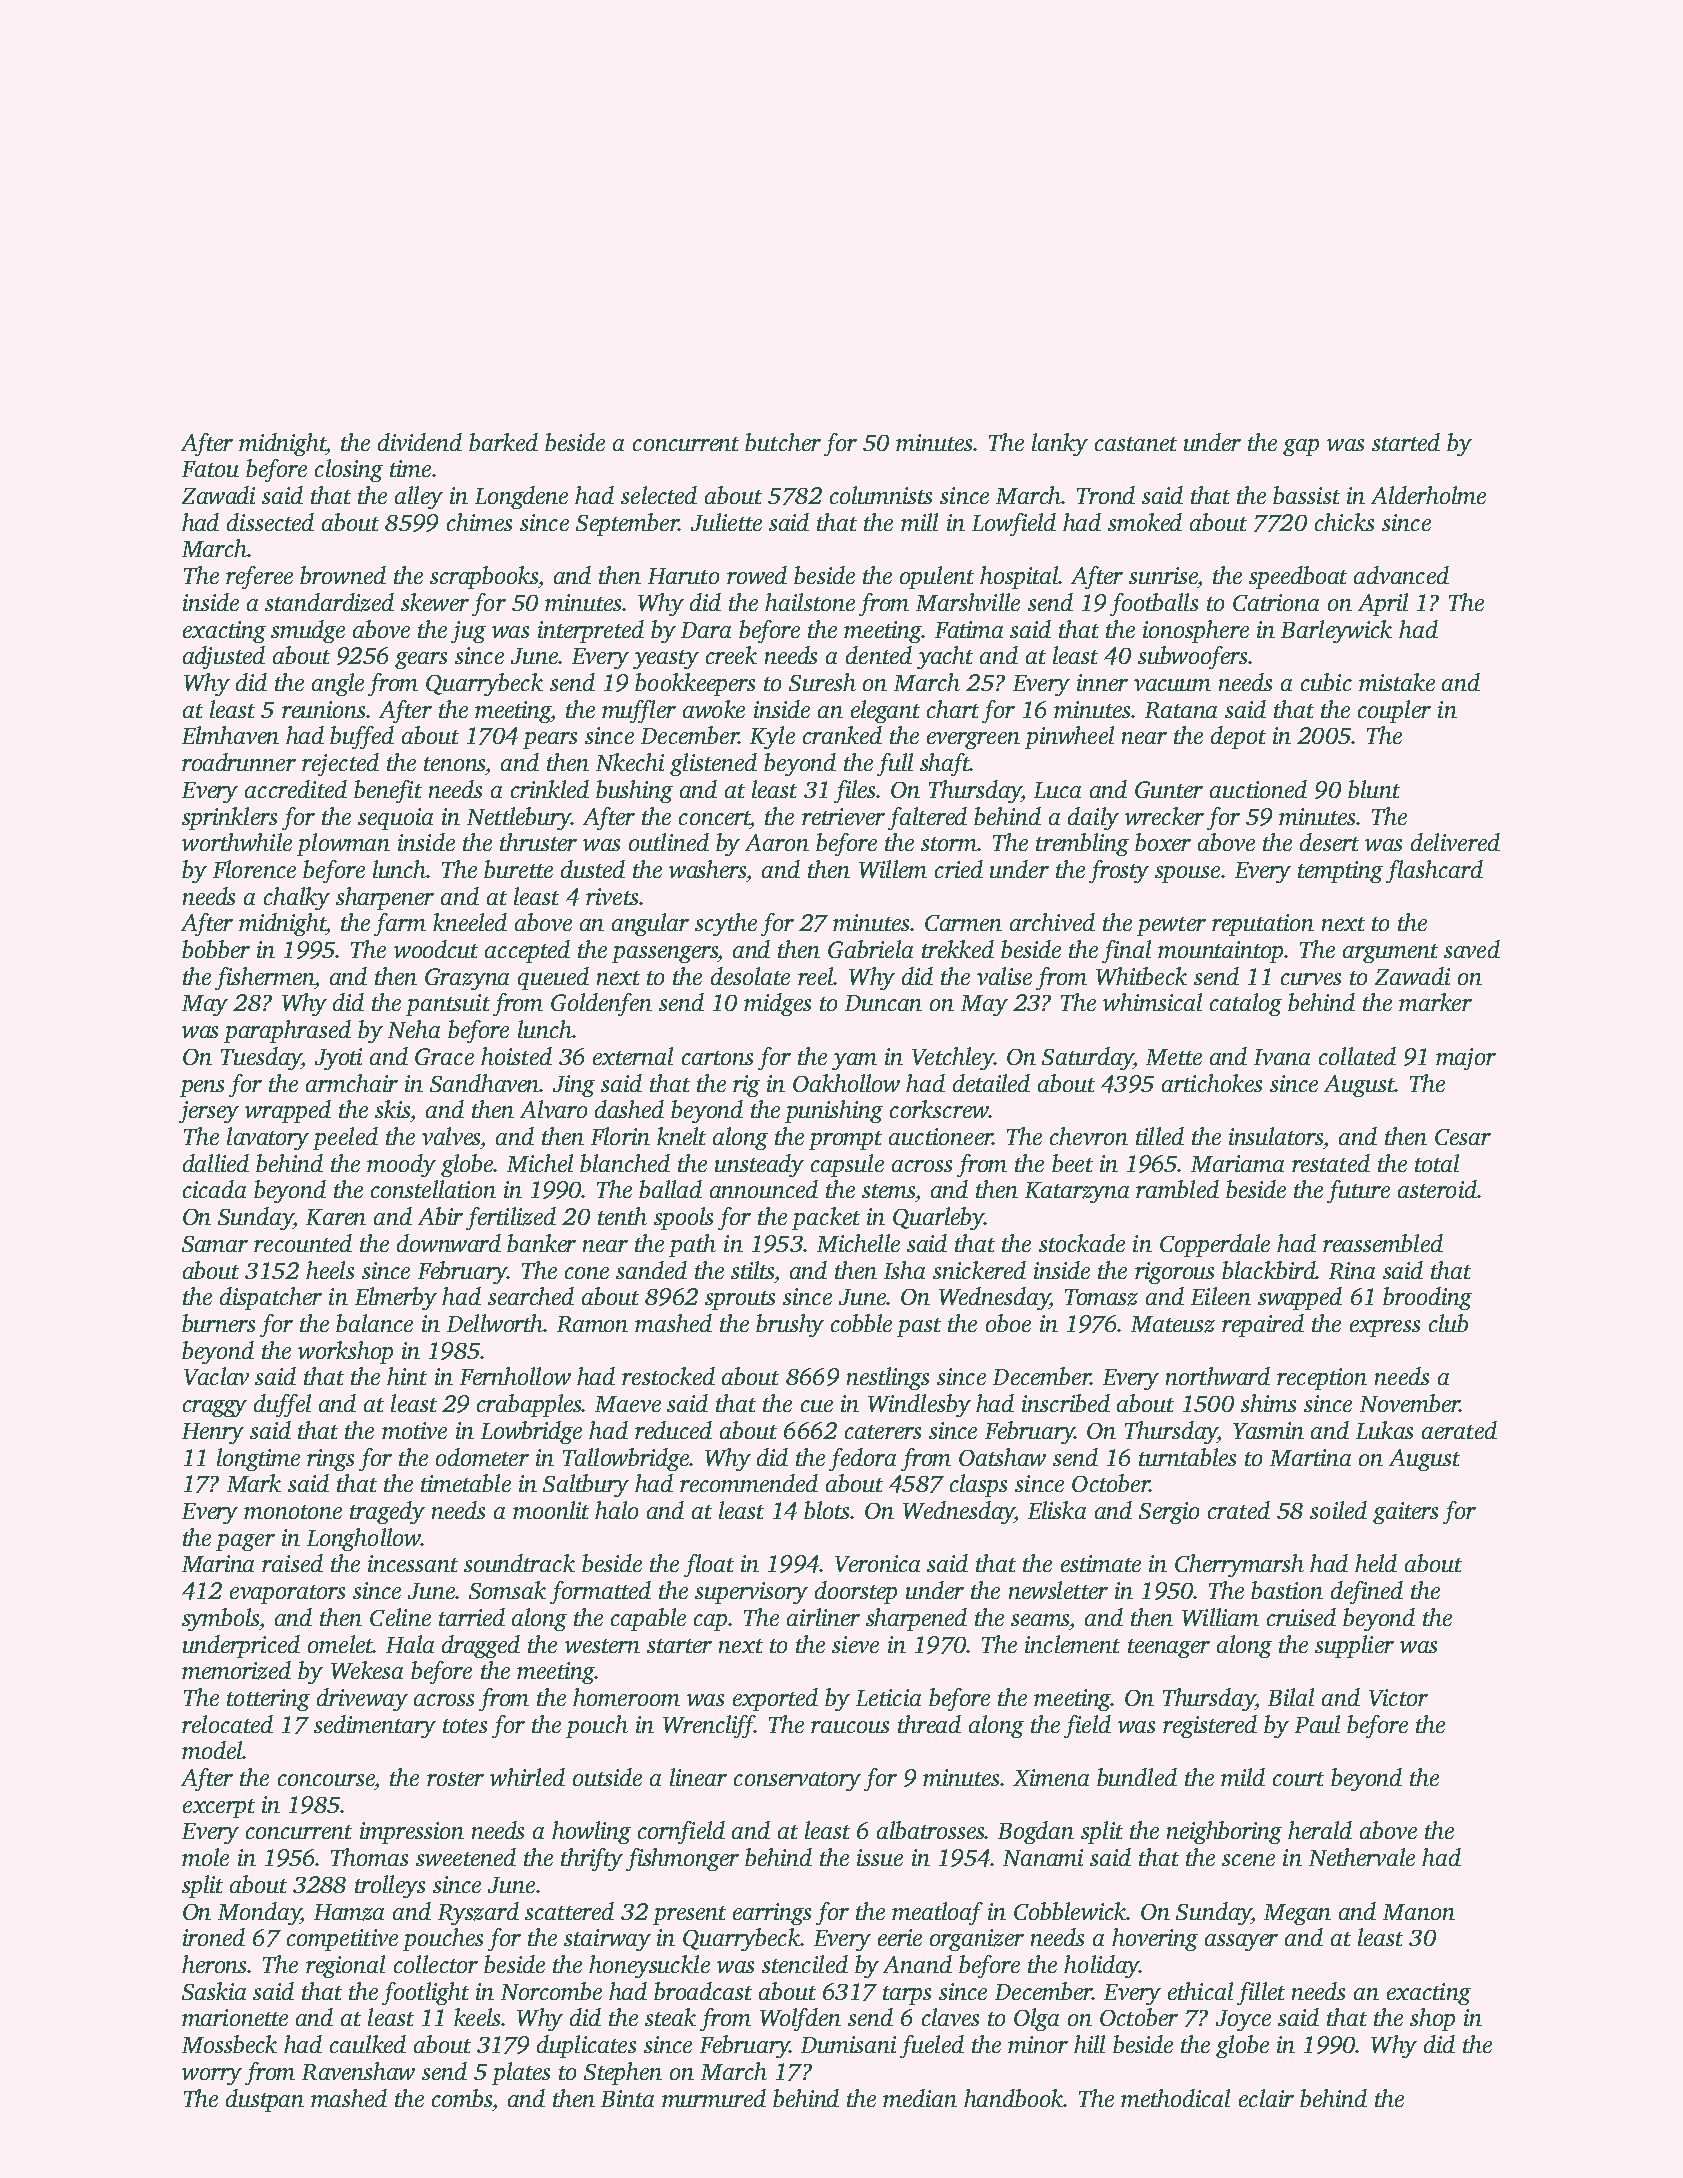 This image has height=2178, width=1683. I want to click on alley, so click(419, 497).
